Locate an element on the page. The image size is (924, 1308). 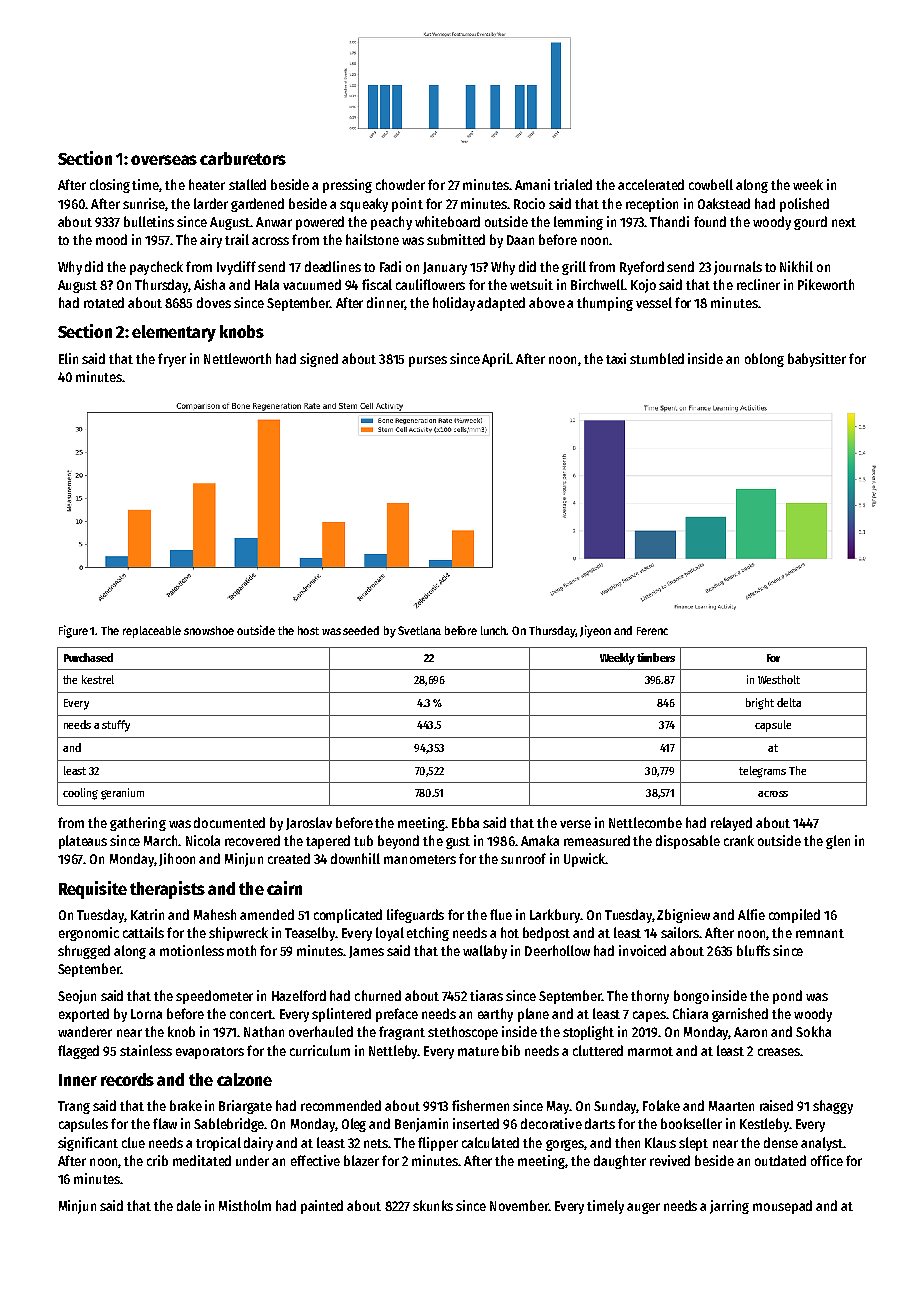
seeded is located at coordinates (361, 630).
